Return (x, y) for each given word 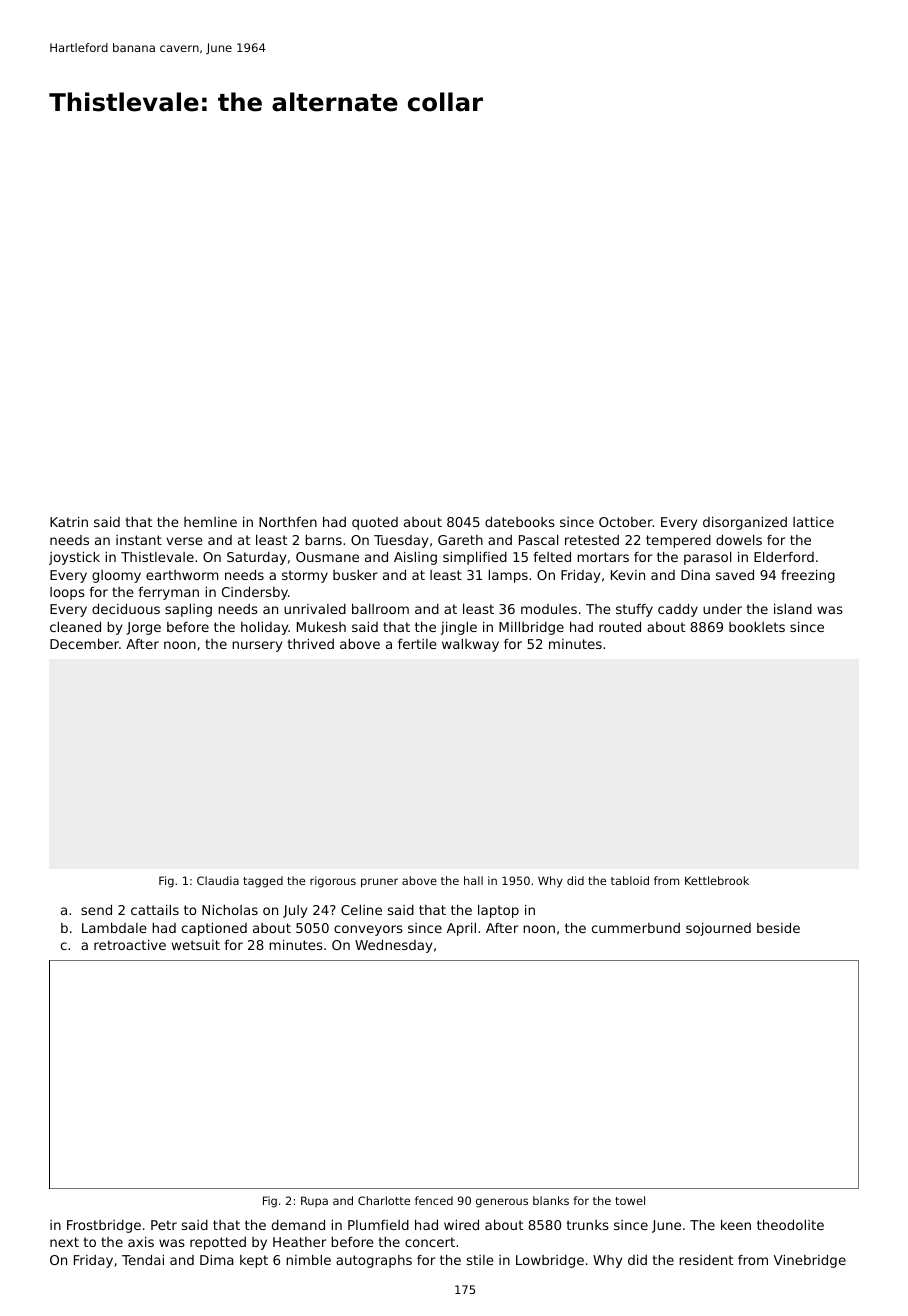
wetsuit (196, 945)
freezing (808, 576)
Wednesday (393, 946)
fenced (434, 1200)
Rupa (314, 1201)
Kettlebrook (717, 880)
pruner (379, 883)
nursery (257, 646)
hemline (210, 522)
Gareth (460, 540)
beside (778, 927)
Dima (217, 1260)
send (96, 909)
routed (620, 626)
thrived (311, 644)
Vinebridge (810, 1261)
